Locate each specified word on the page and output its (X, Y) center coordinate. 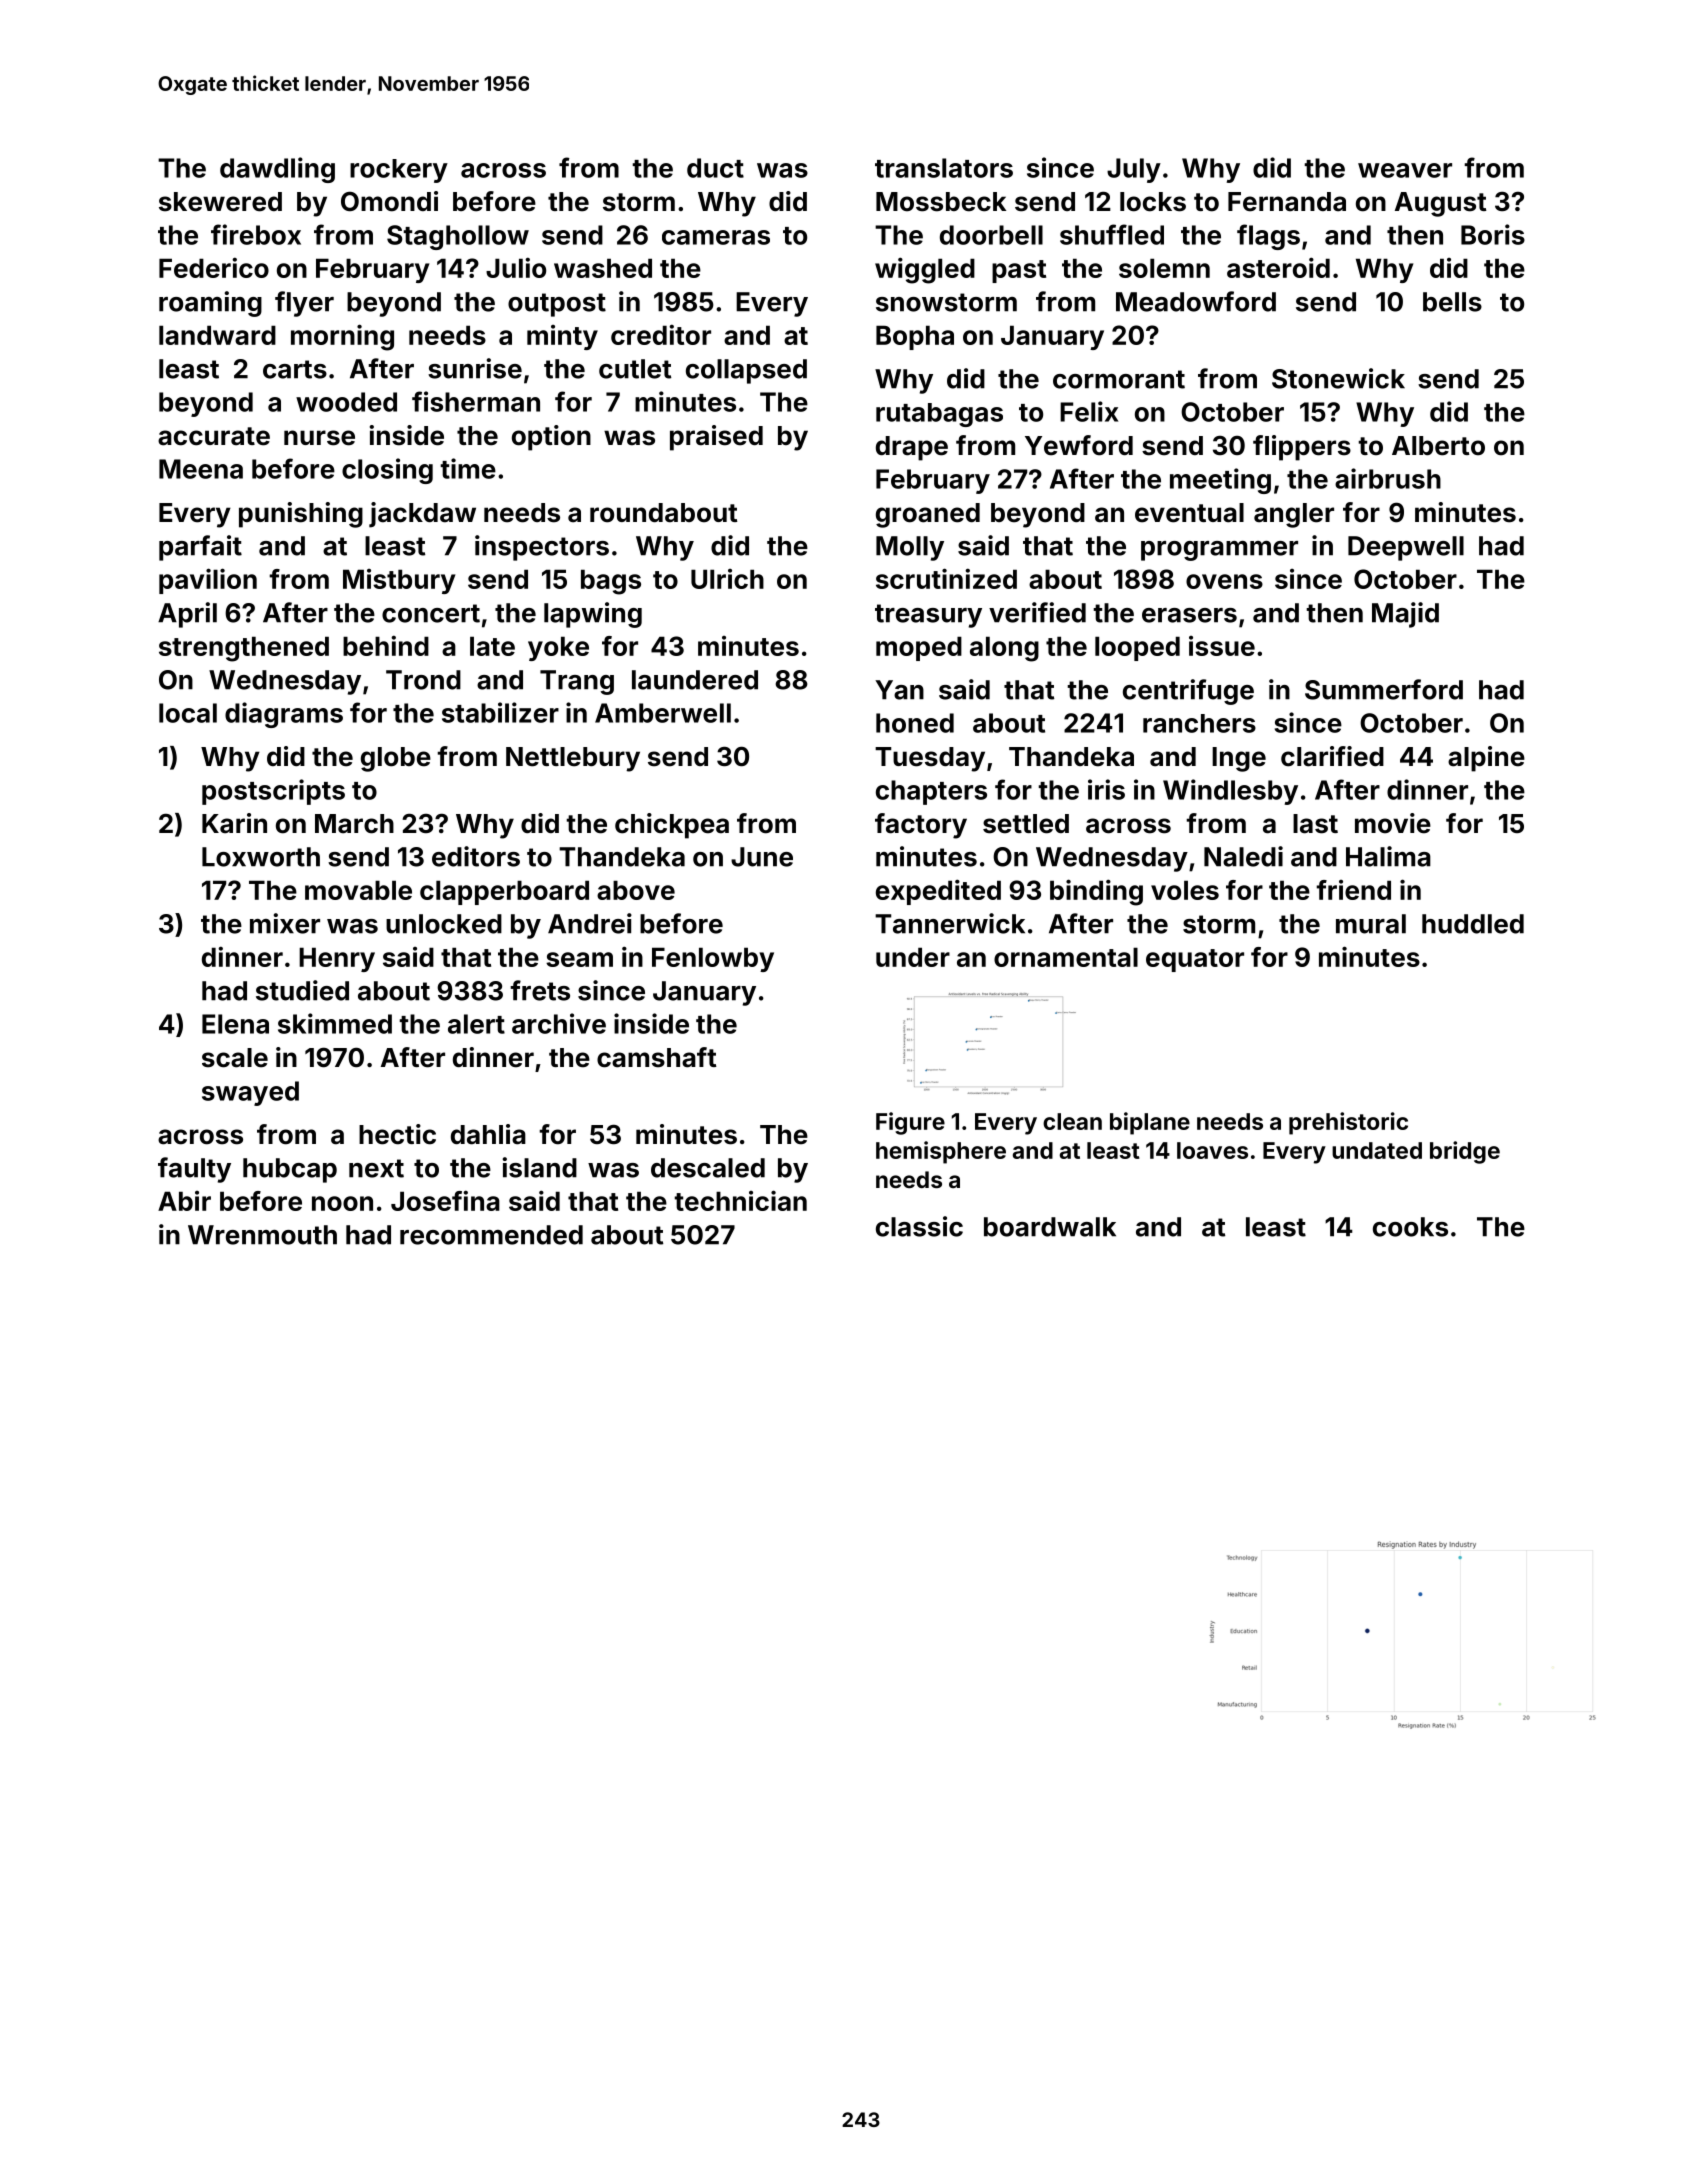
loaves (1212, 1150)
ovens (1224, 581)
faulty (194, 1170)
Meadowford (1196, 301)
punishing (301, 515)
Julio (516, 267)
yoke (558, 648)
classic (919, 1226)
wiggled (925, 270)
